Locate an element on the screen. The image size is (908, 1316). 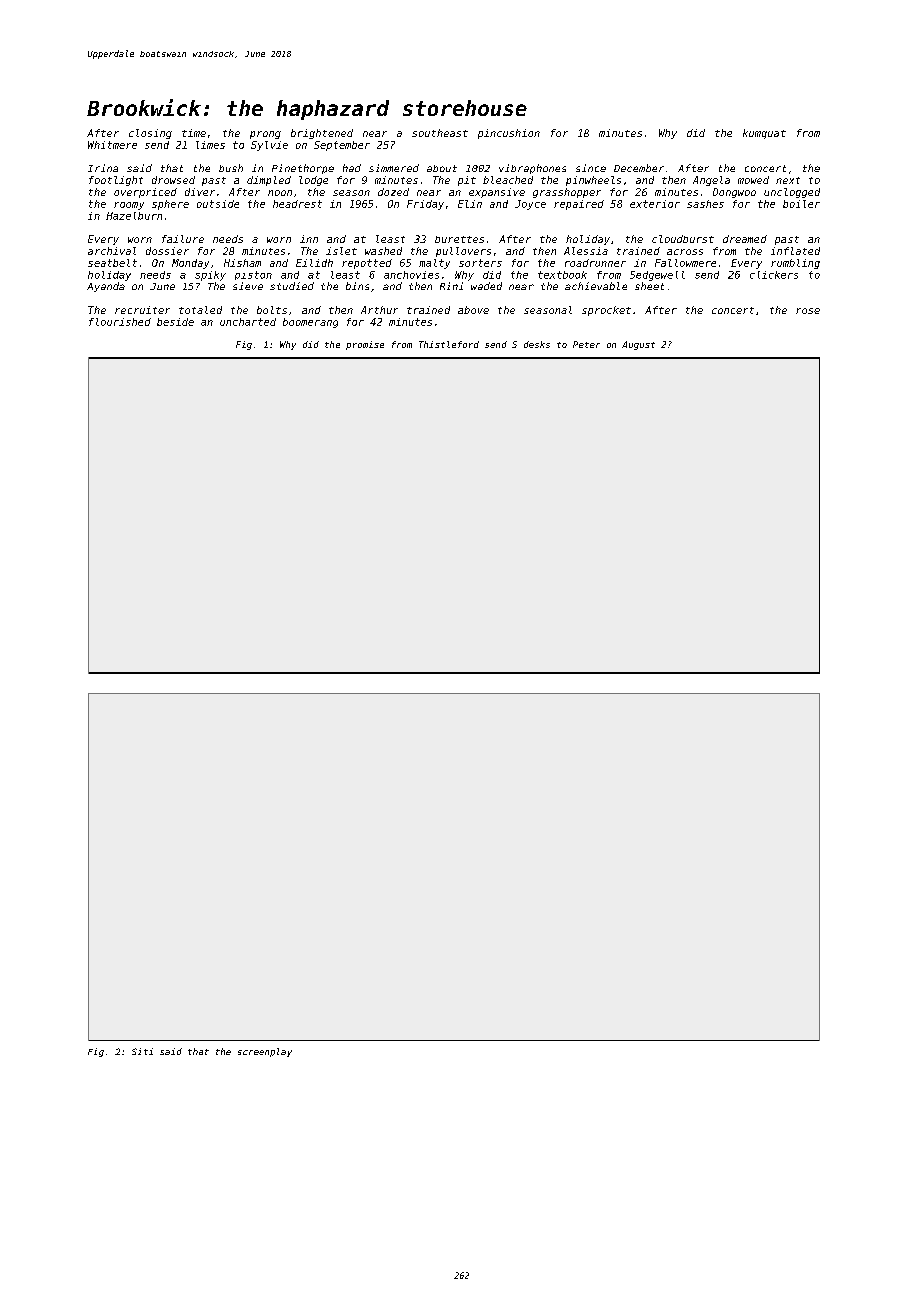
time is located at coordinates (194, 133).
